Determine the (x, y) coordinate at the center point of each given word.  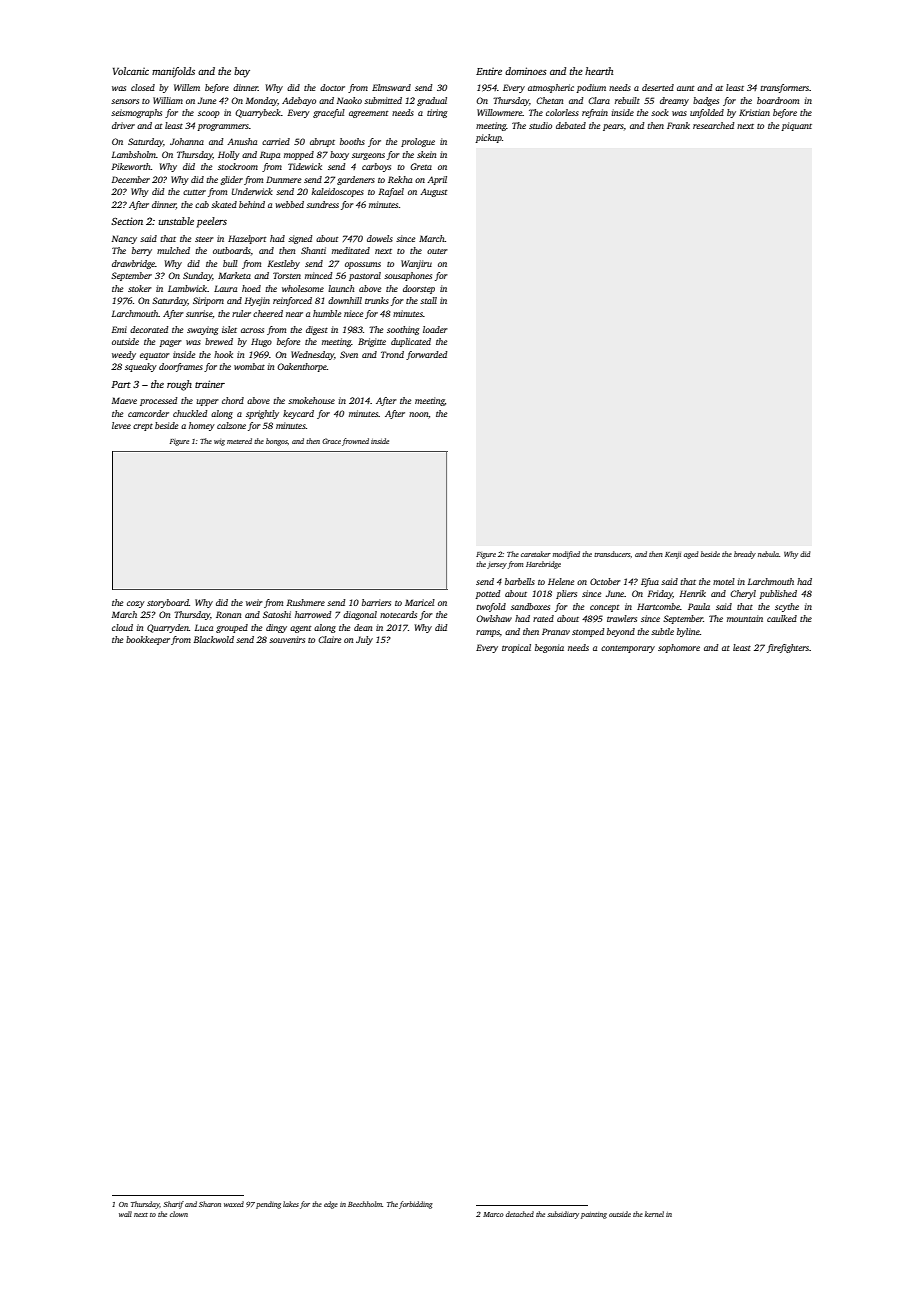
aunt (685, 88)
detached (520, 1214)
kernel (654, 1214)
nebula (768, 554)
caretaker (536, 554)
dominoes (526, 71)
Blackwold (214, 639)
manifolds (173, 72)
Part (121, 384)
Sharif (173, 1205)
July (364, 640)
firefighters (788, 648)
